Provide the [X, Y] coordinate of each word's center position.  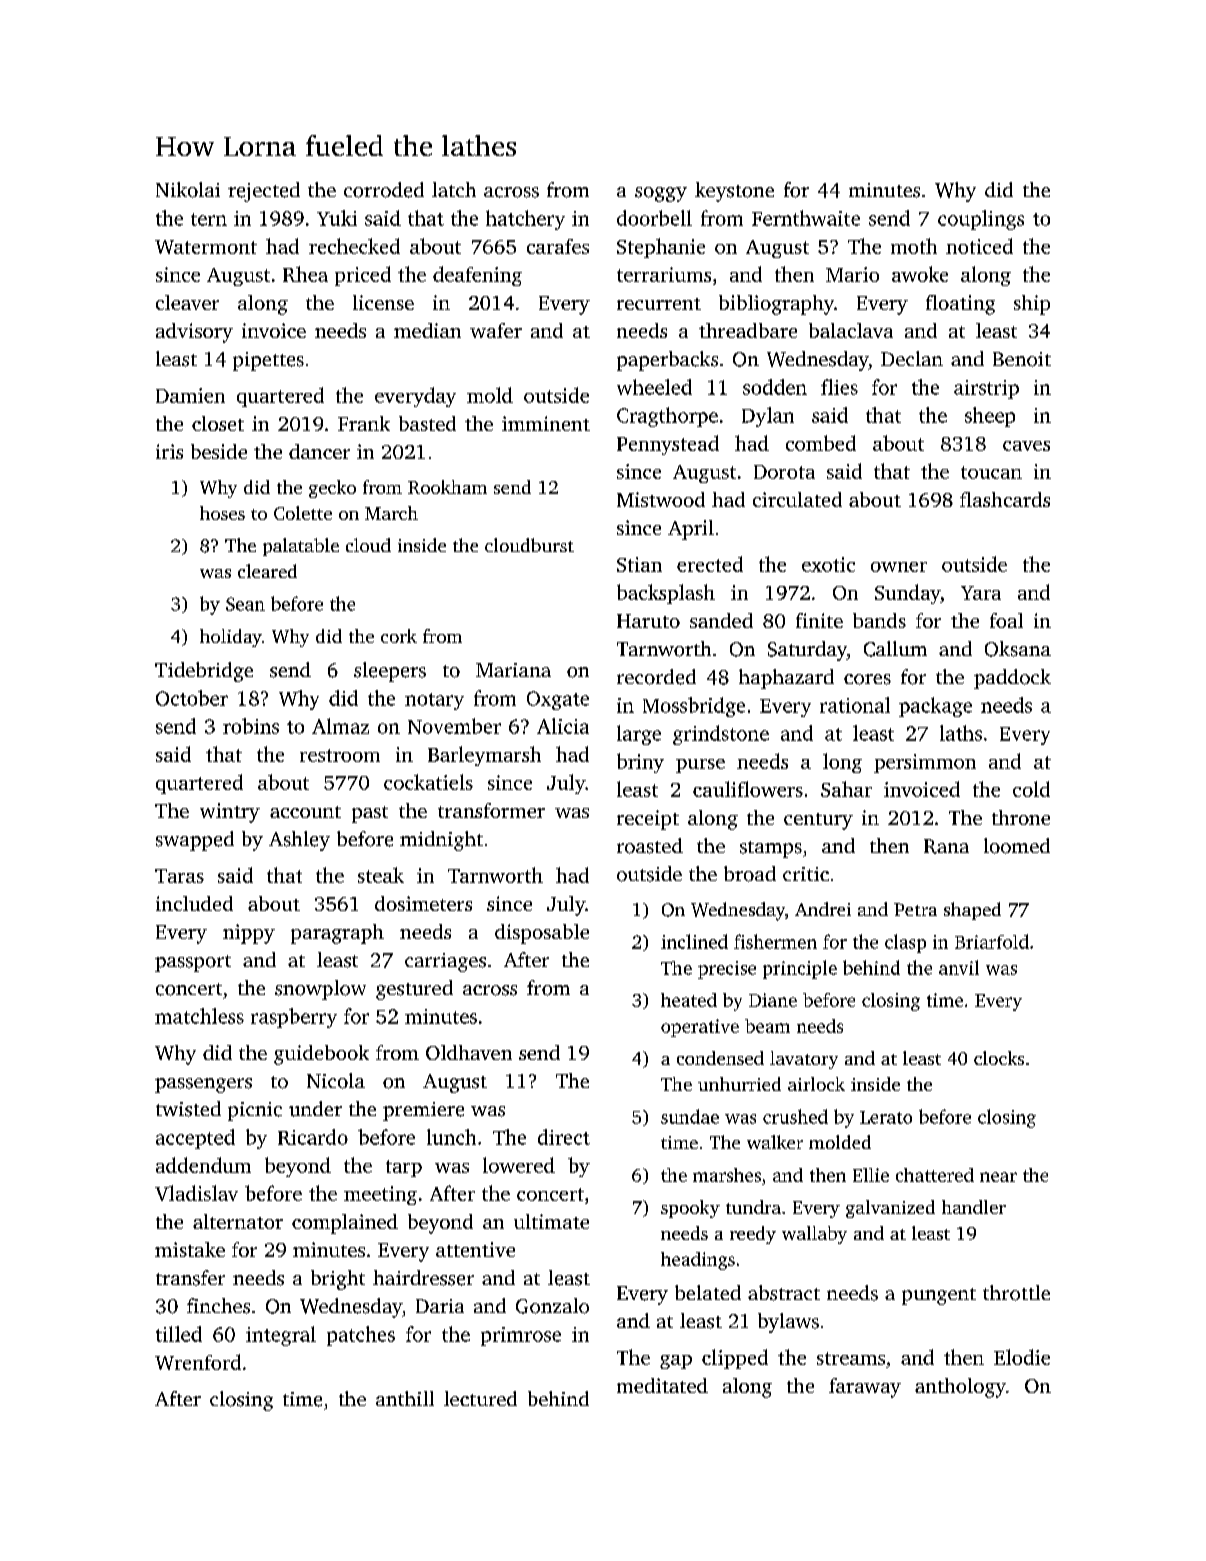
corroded [384, 190]
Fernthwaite [806, 218]
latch [454, 189]
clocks [999, 1058]
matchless [199, 1016]
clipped [735, 1359]
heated [689, 1000]
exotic [828, 564]
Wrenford [198, 1362]
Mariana [513, 670]
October [192, 698]
